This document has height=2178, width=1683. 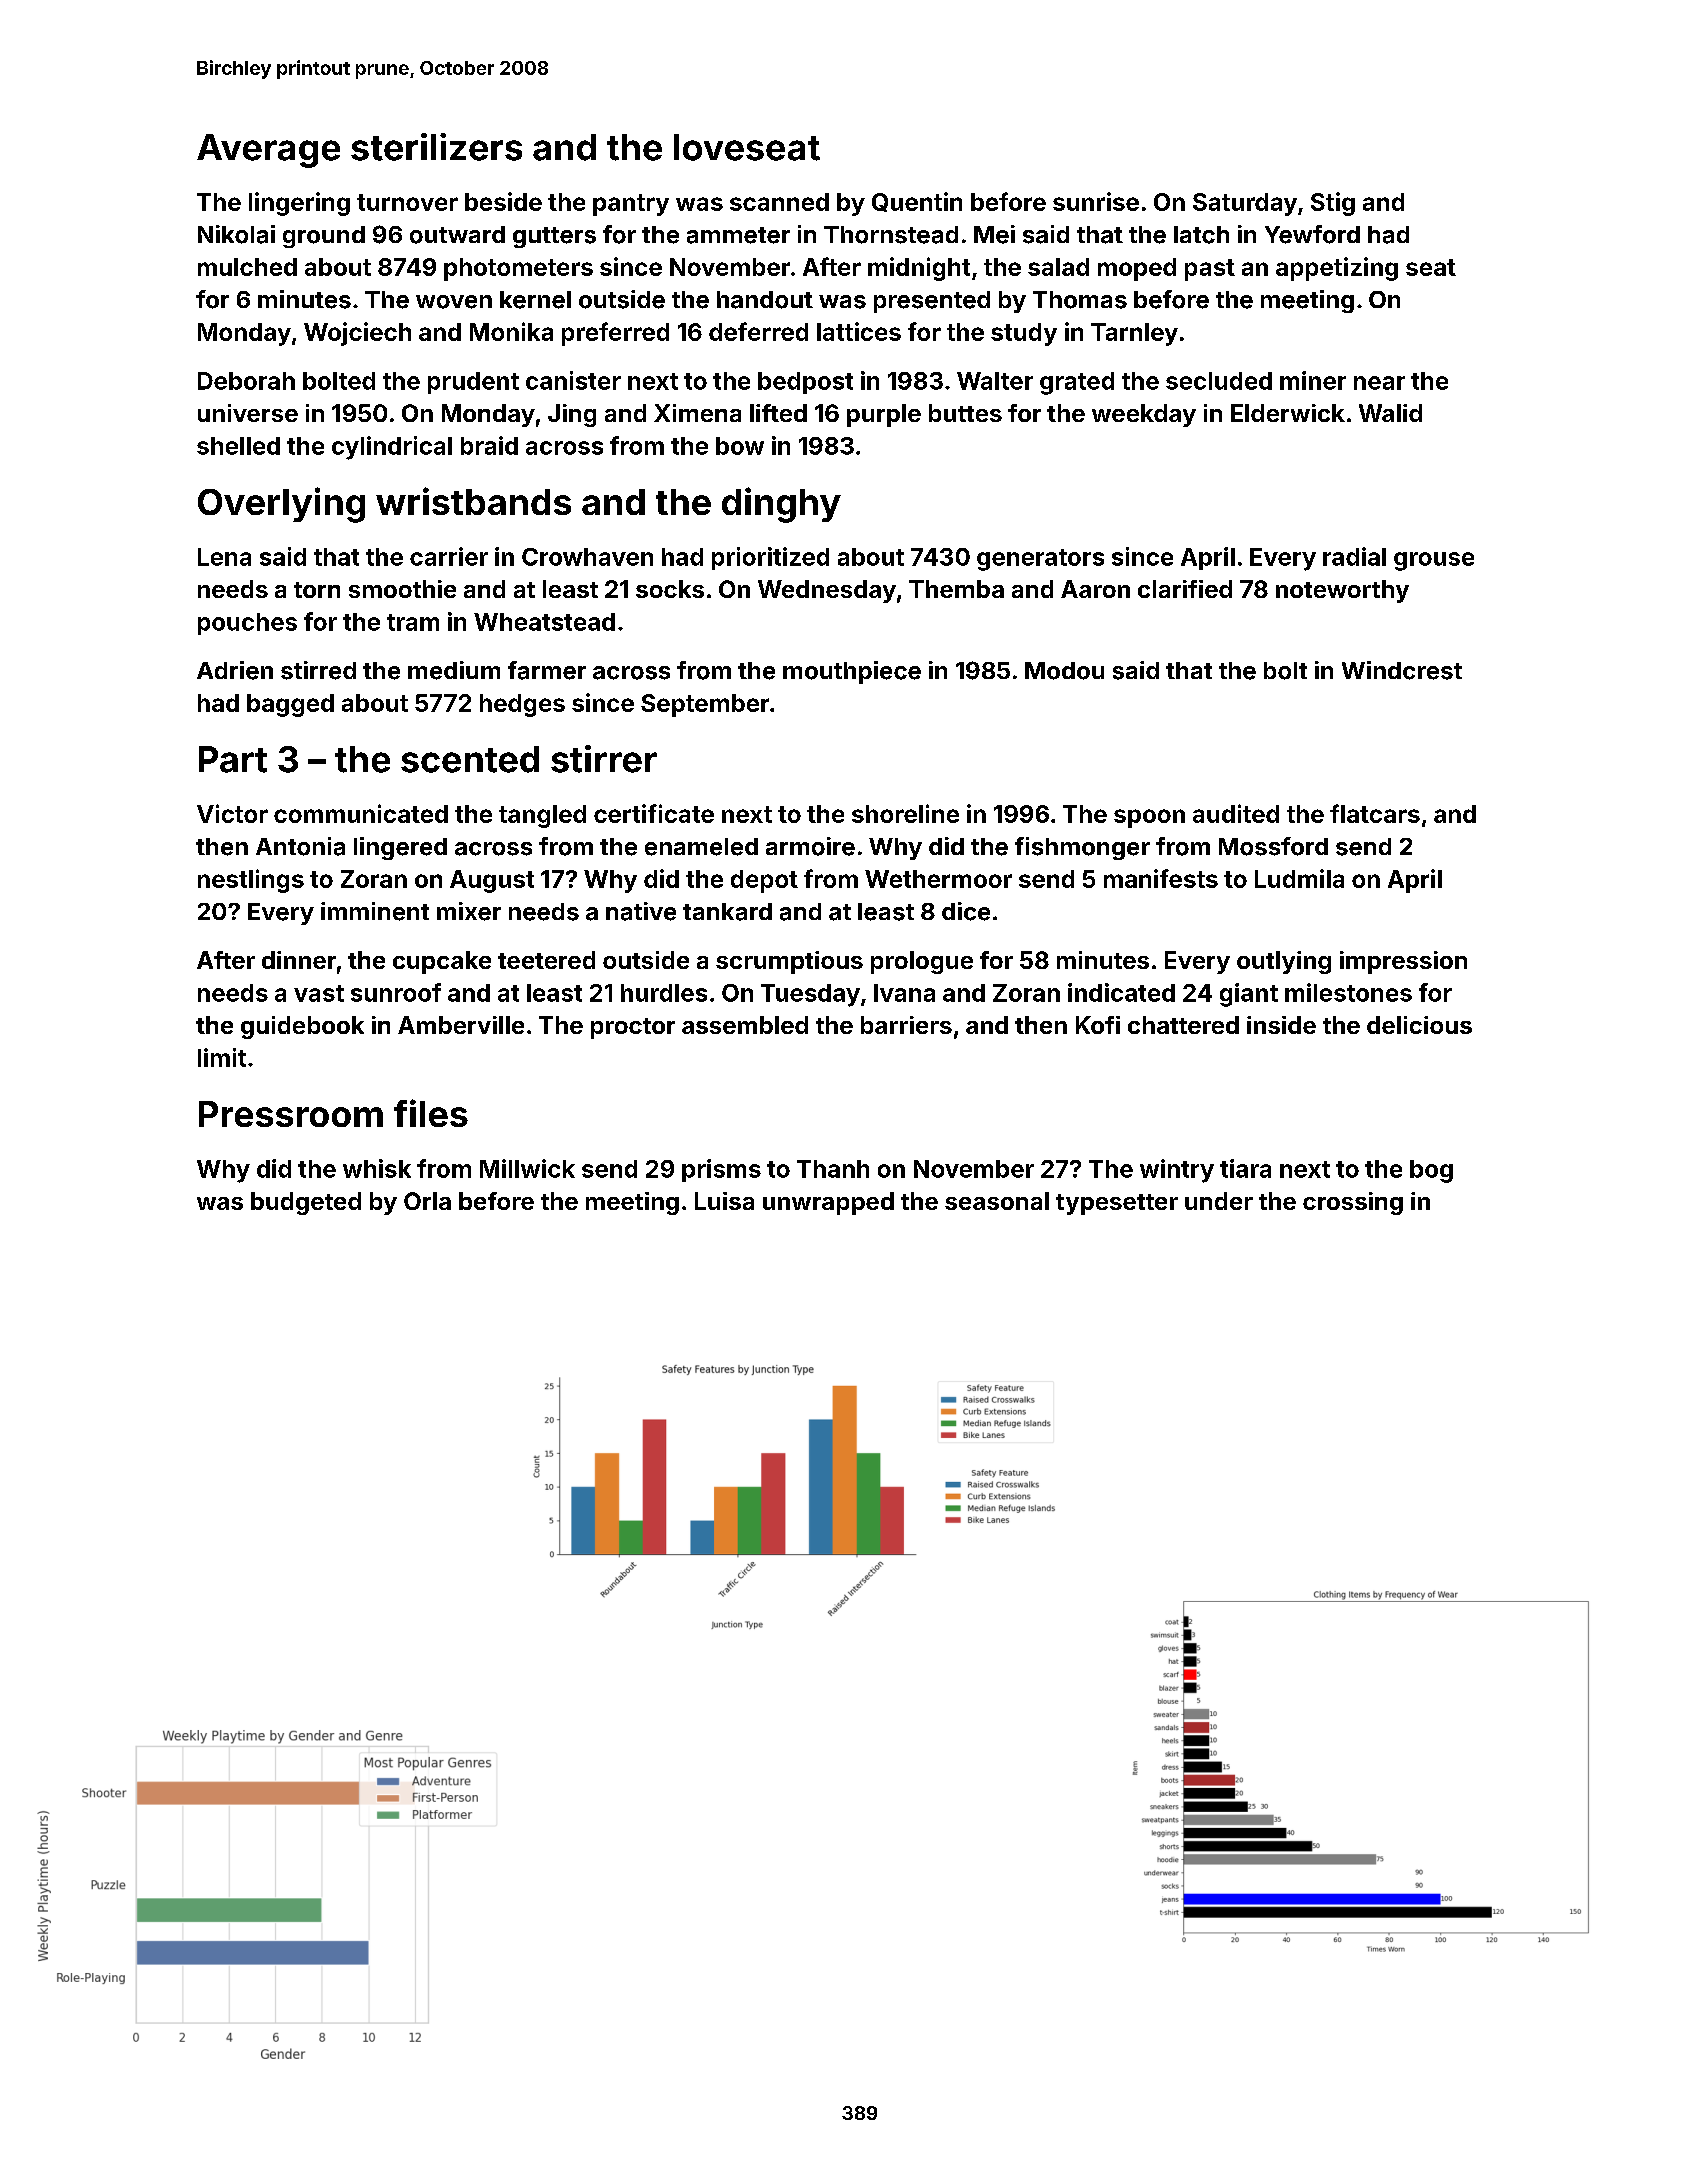 I want to click on Orla, so click(x=427, y=1201).
